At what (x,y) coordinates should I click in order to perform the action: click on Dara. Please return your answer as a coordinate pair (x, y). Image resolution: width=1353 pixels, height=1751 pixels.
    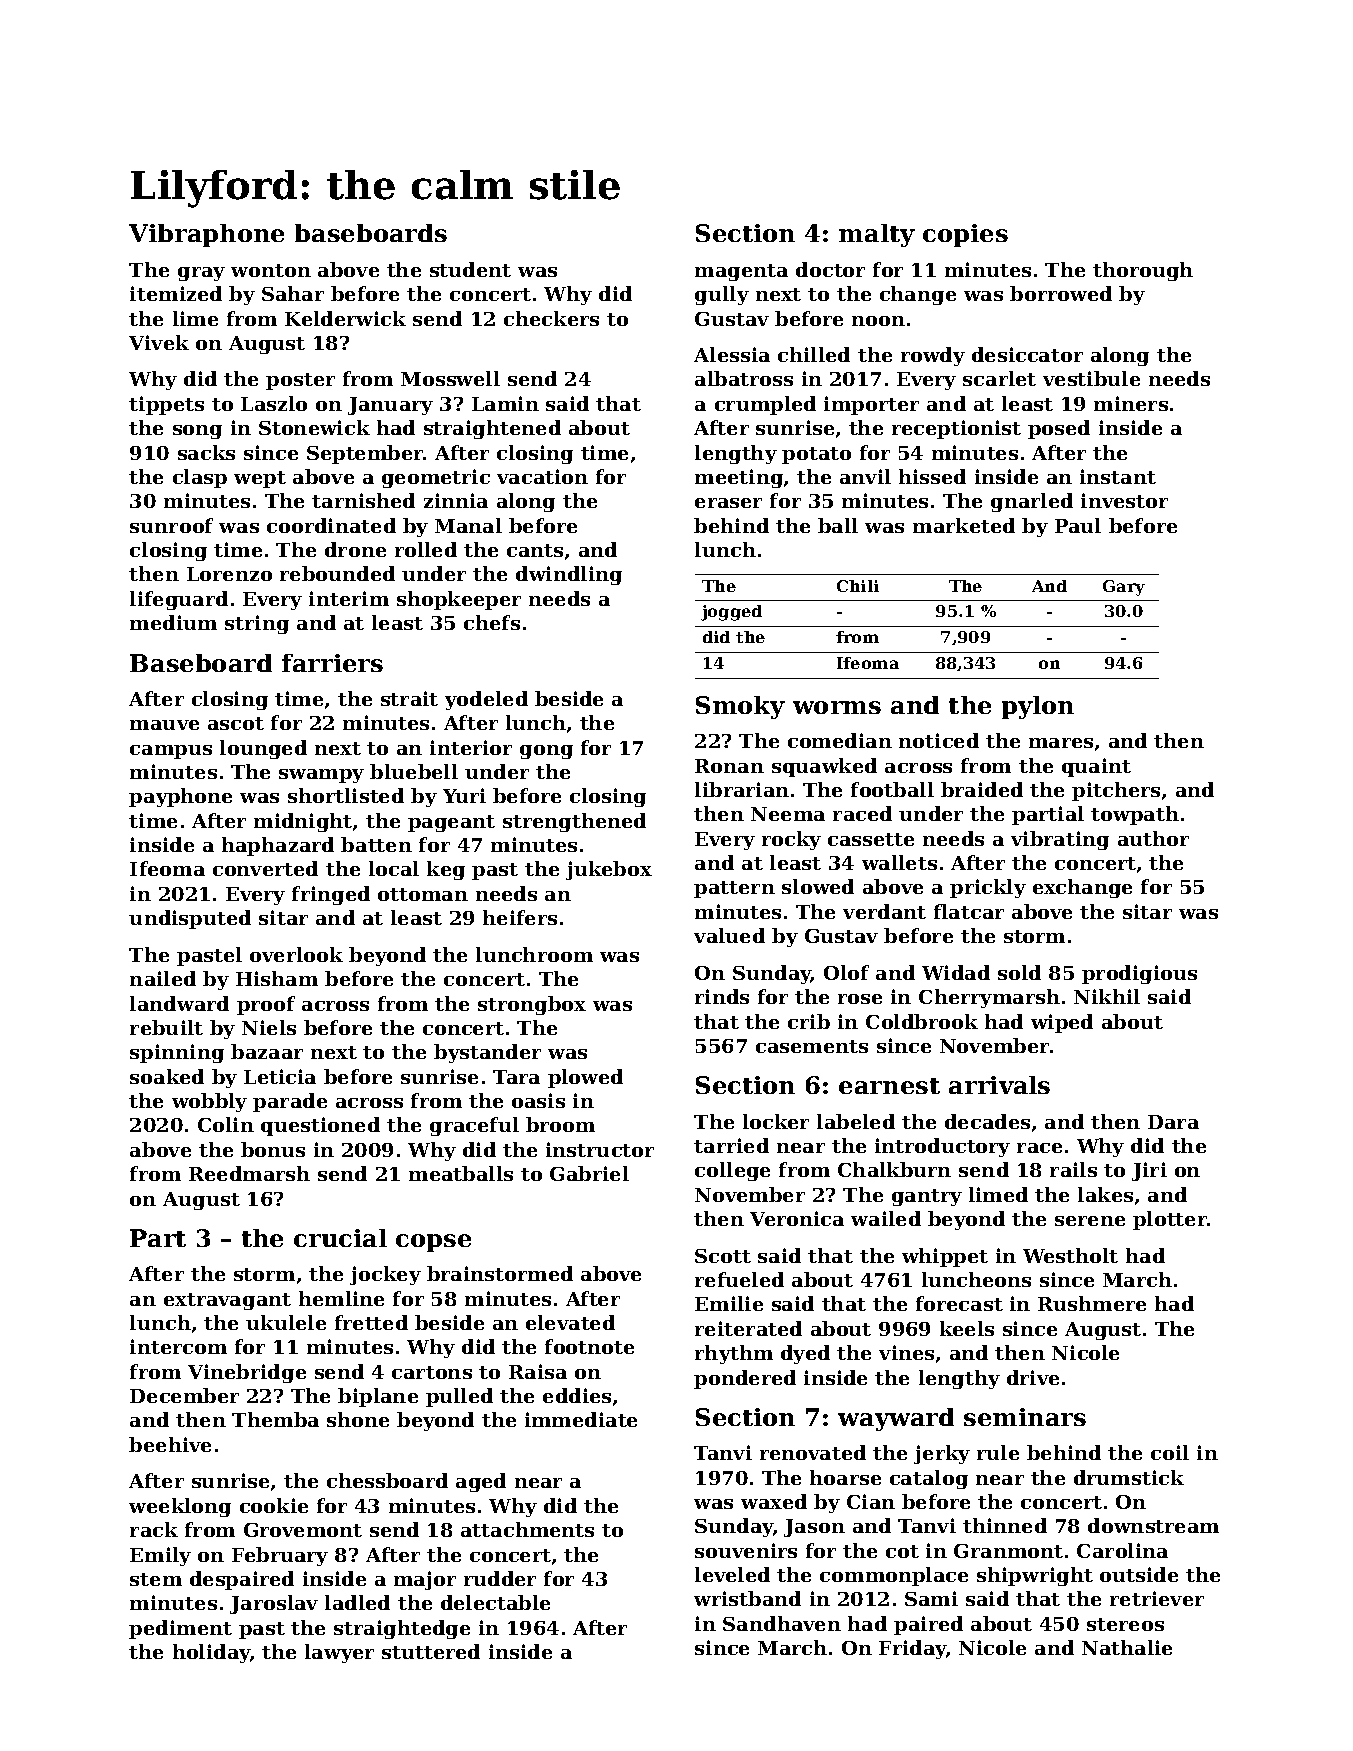
    Looking at the image, I should click on (1173, 1122).
